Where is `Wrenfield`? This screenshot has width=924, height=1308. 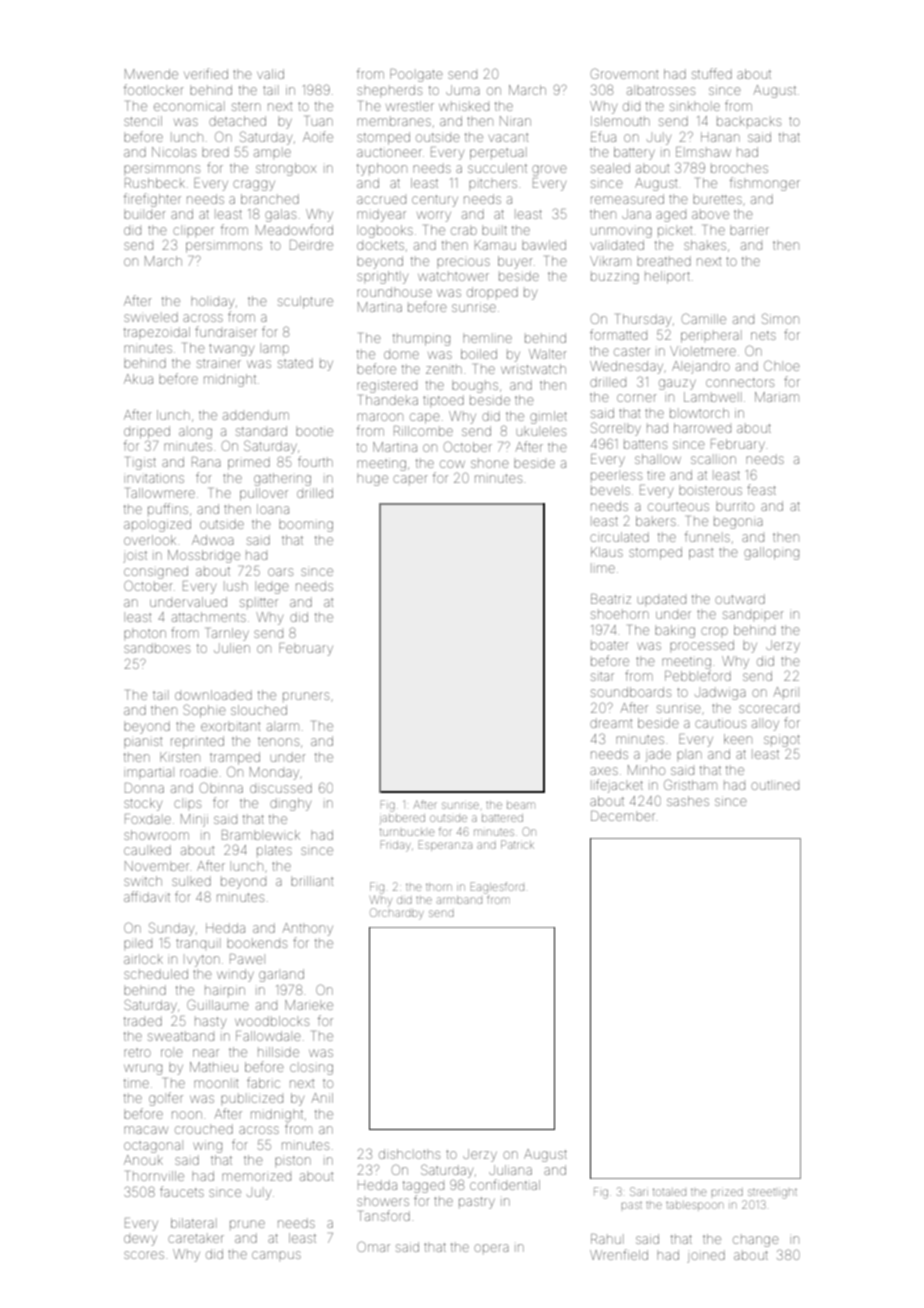 Wrenfield is located at coordinates (619, 1254).
